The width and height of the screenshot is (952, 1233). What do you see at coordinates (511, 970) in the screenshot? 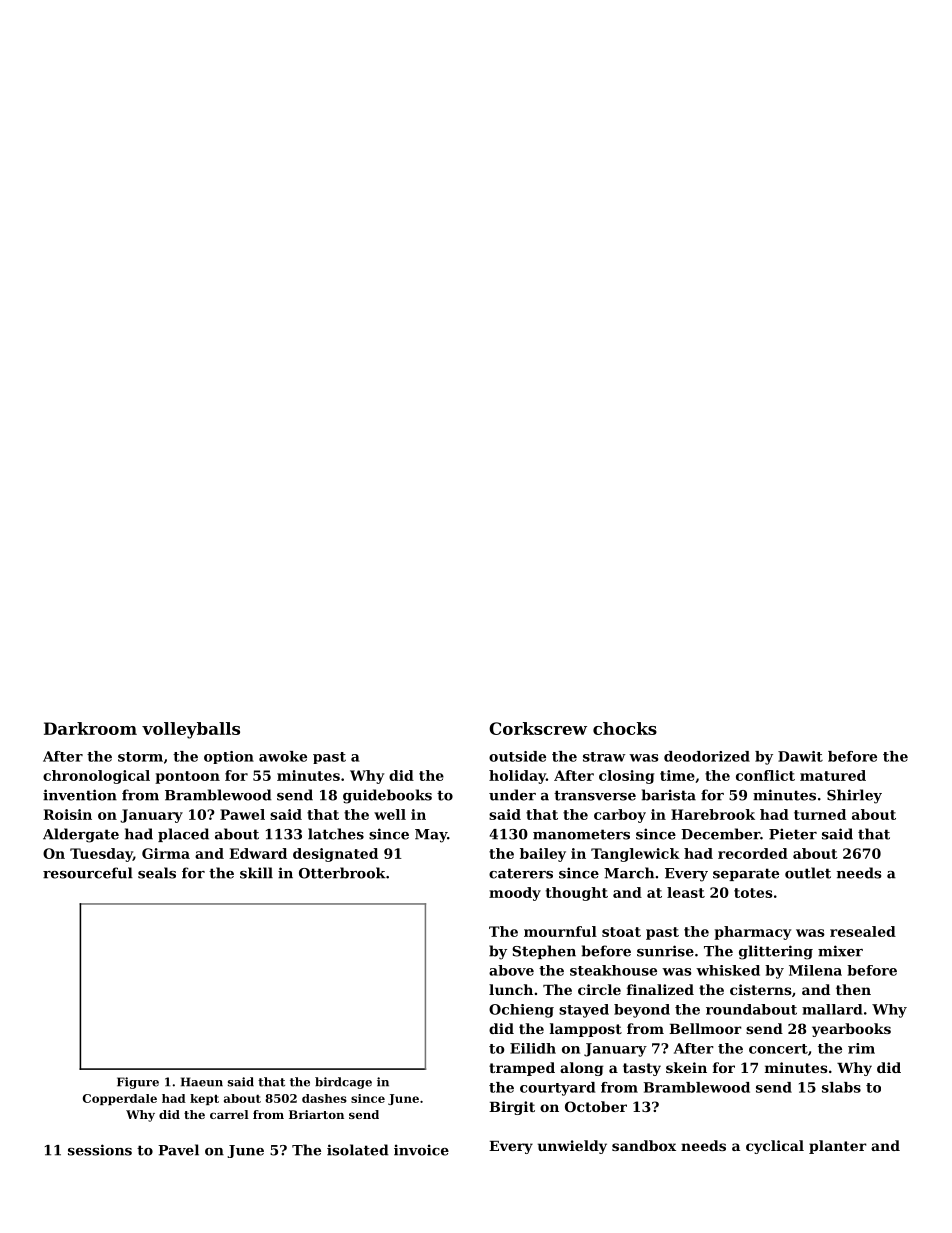
I see `above` at bounding box center [511, 970].
